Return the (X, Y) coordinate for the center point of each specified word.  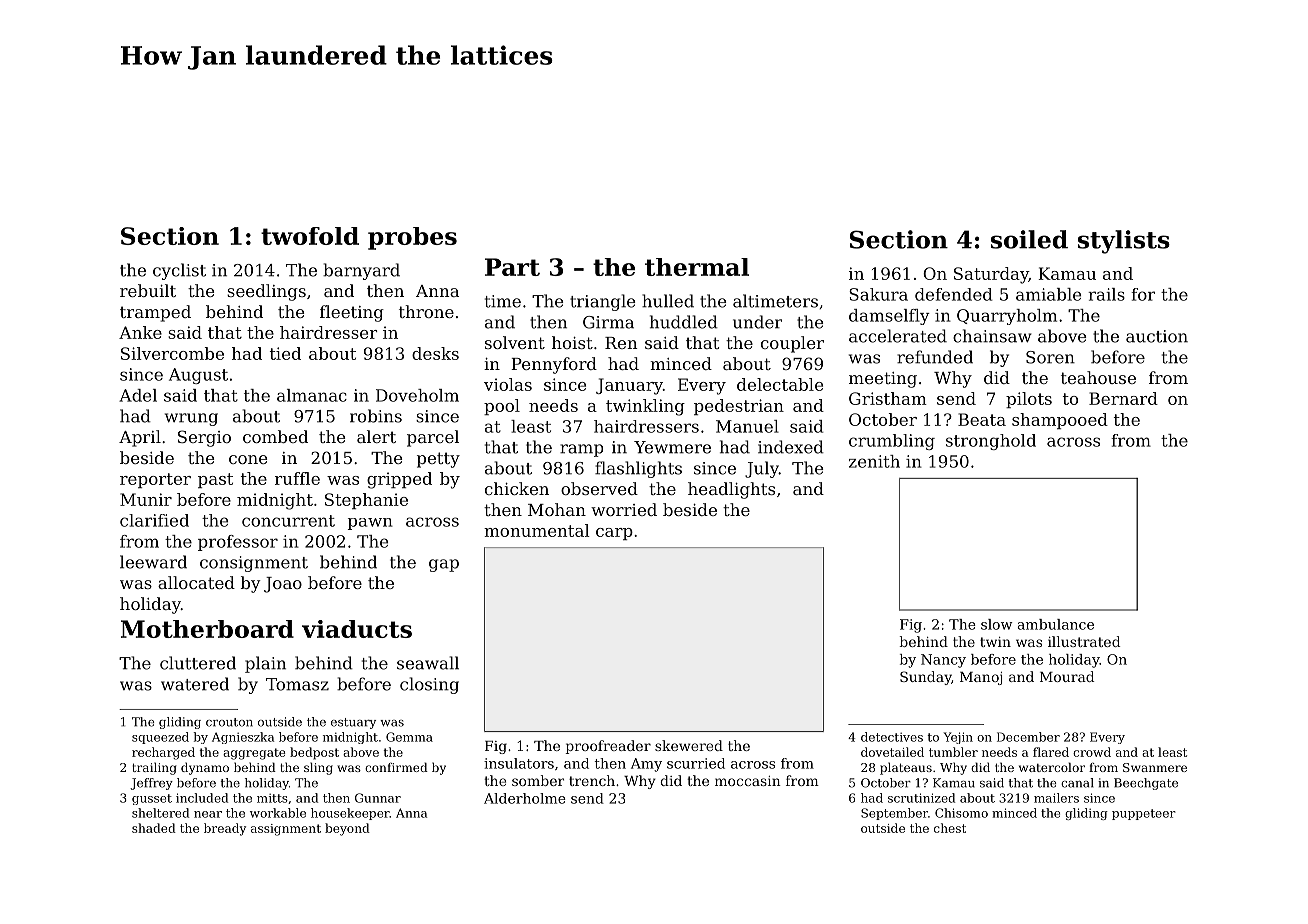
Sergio (204, 438)
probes (412, 238)
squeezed (160, 738)
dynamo (205, 768)
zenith (874, 461)
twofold (310, 236)
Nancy (943, 661)
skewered (689, 745)
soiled (1029, 239)
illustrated (1084, 641)
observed (599, 488)
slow (996, 624)
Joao (283, 585)
